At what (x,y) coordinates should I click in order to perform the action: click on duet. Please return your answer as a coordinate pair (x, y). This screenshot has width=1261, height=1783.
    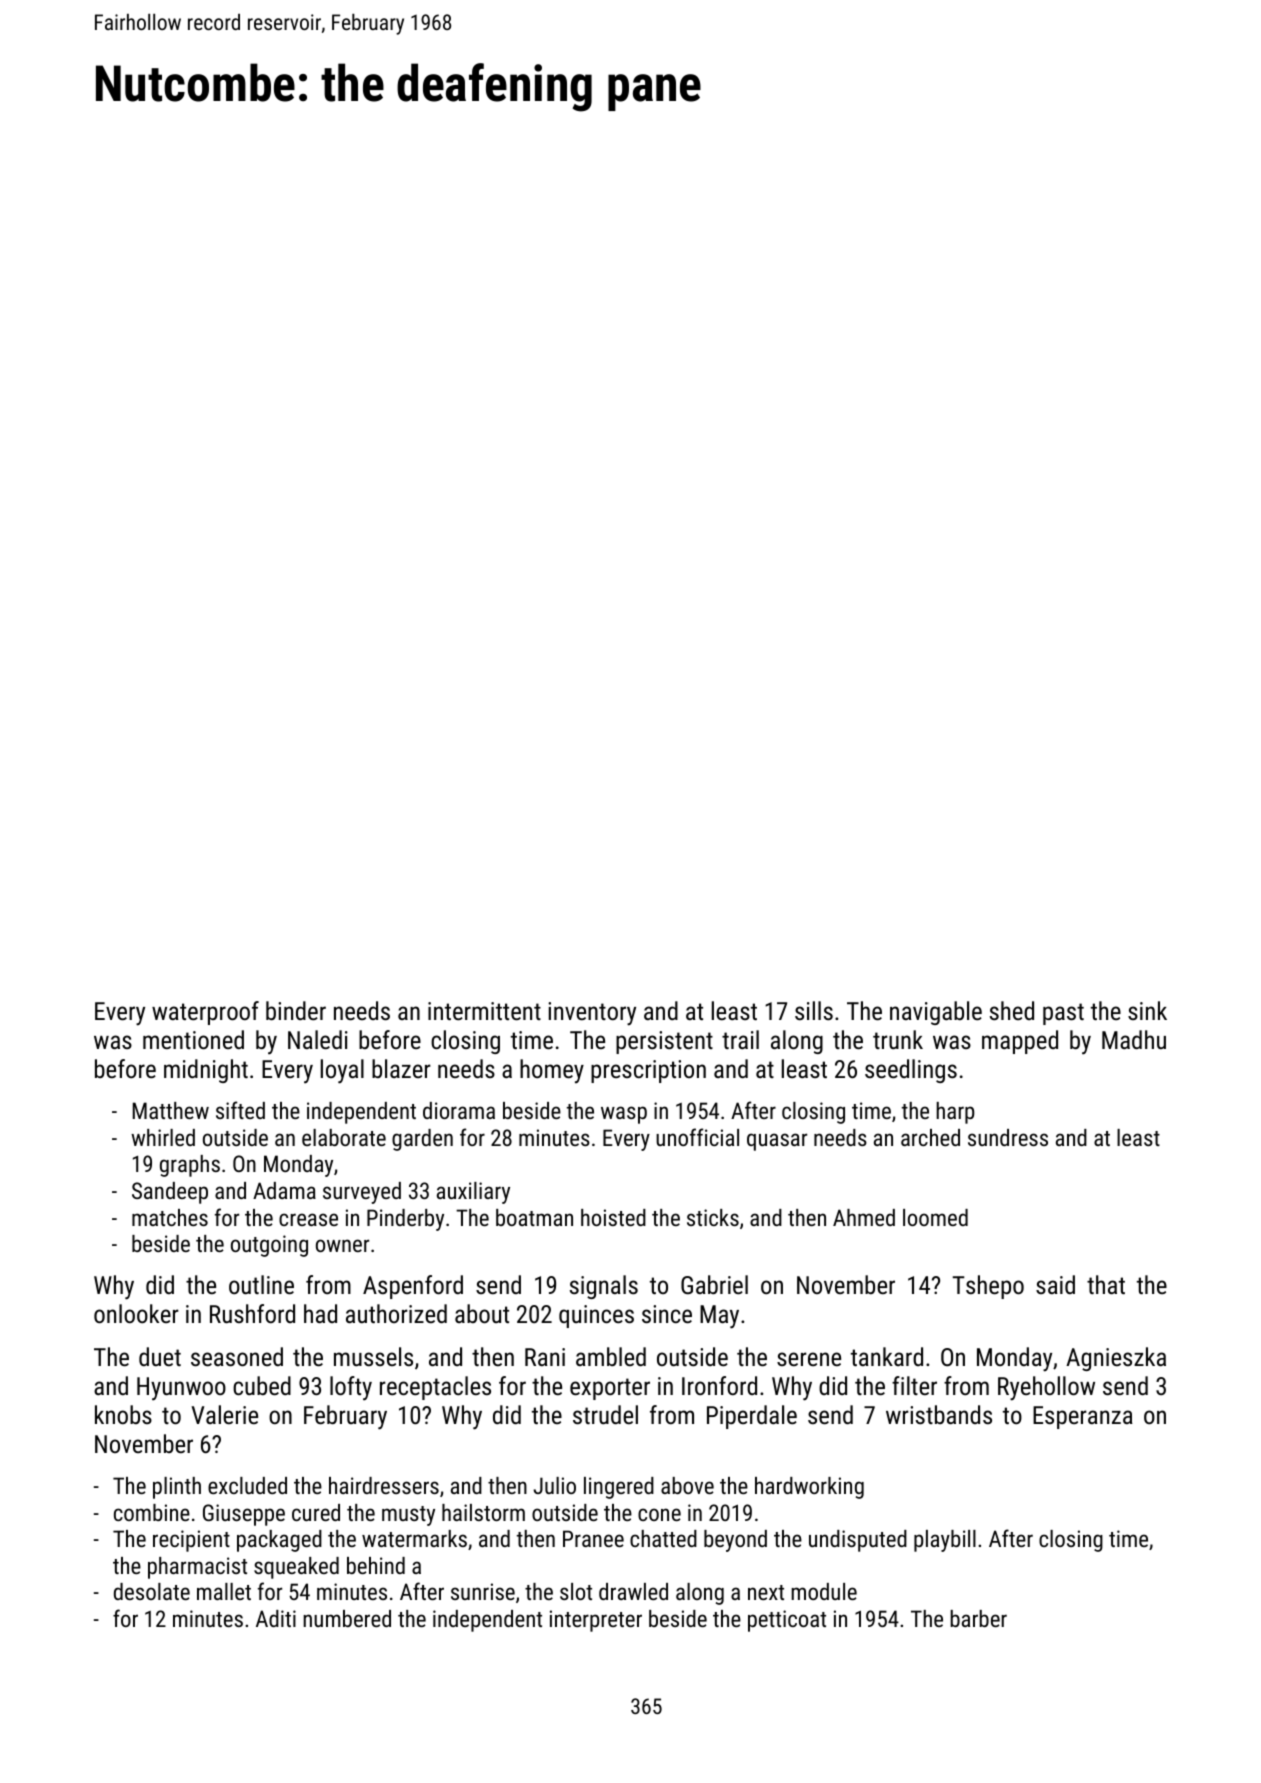
    Looking at the image, I should click on (160, 1356).
